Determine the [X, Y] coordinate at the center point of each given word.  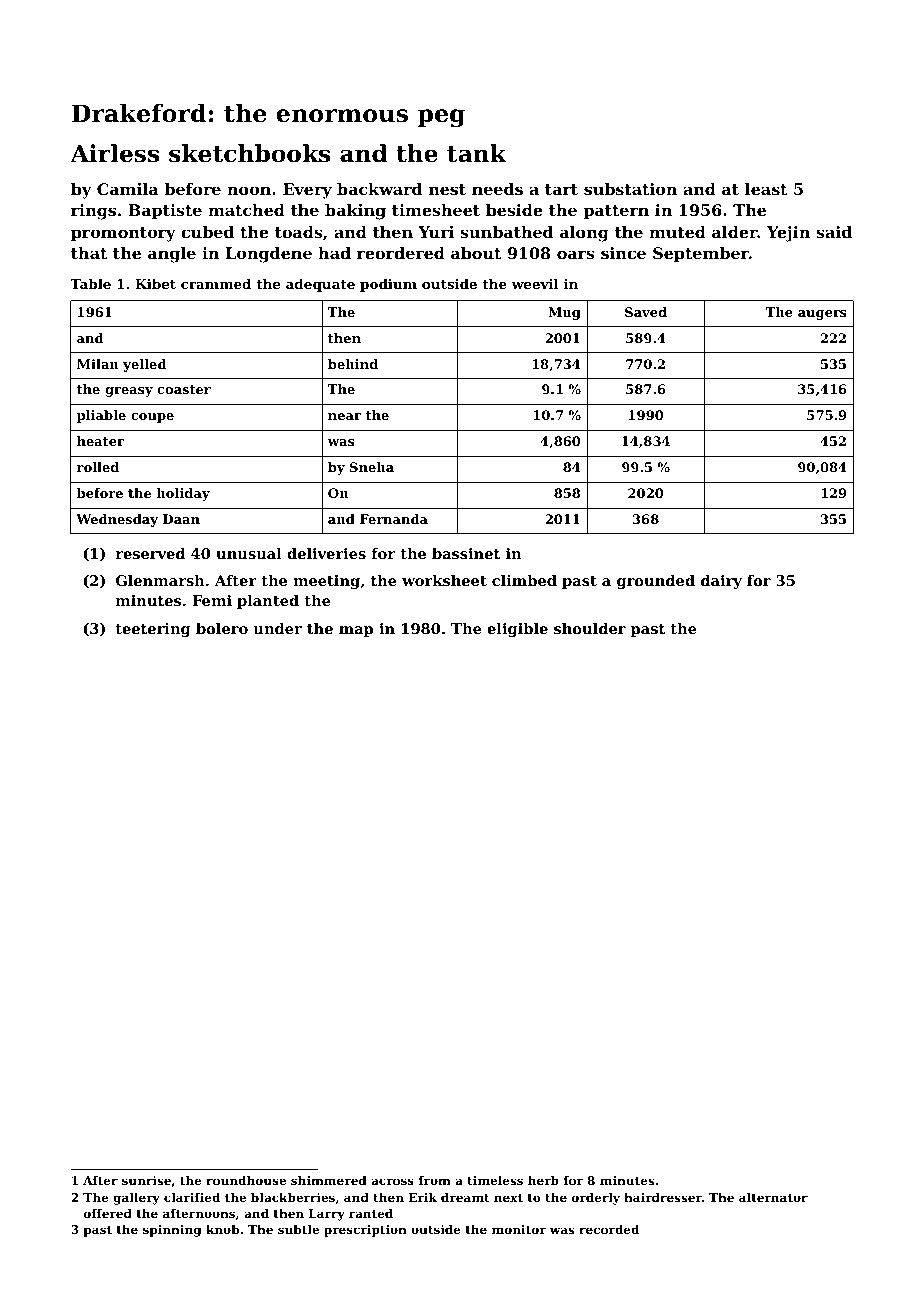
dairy [721, 582]
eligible [517, 630]
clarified [192, 1197]
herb [543, 1180]
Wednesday [117, 520]
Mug [564, 313]
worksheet [444, 580]
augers [822, 315]
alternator [773, 1197]
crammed [216, 283]
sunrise [146, 1180]
